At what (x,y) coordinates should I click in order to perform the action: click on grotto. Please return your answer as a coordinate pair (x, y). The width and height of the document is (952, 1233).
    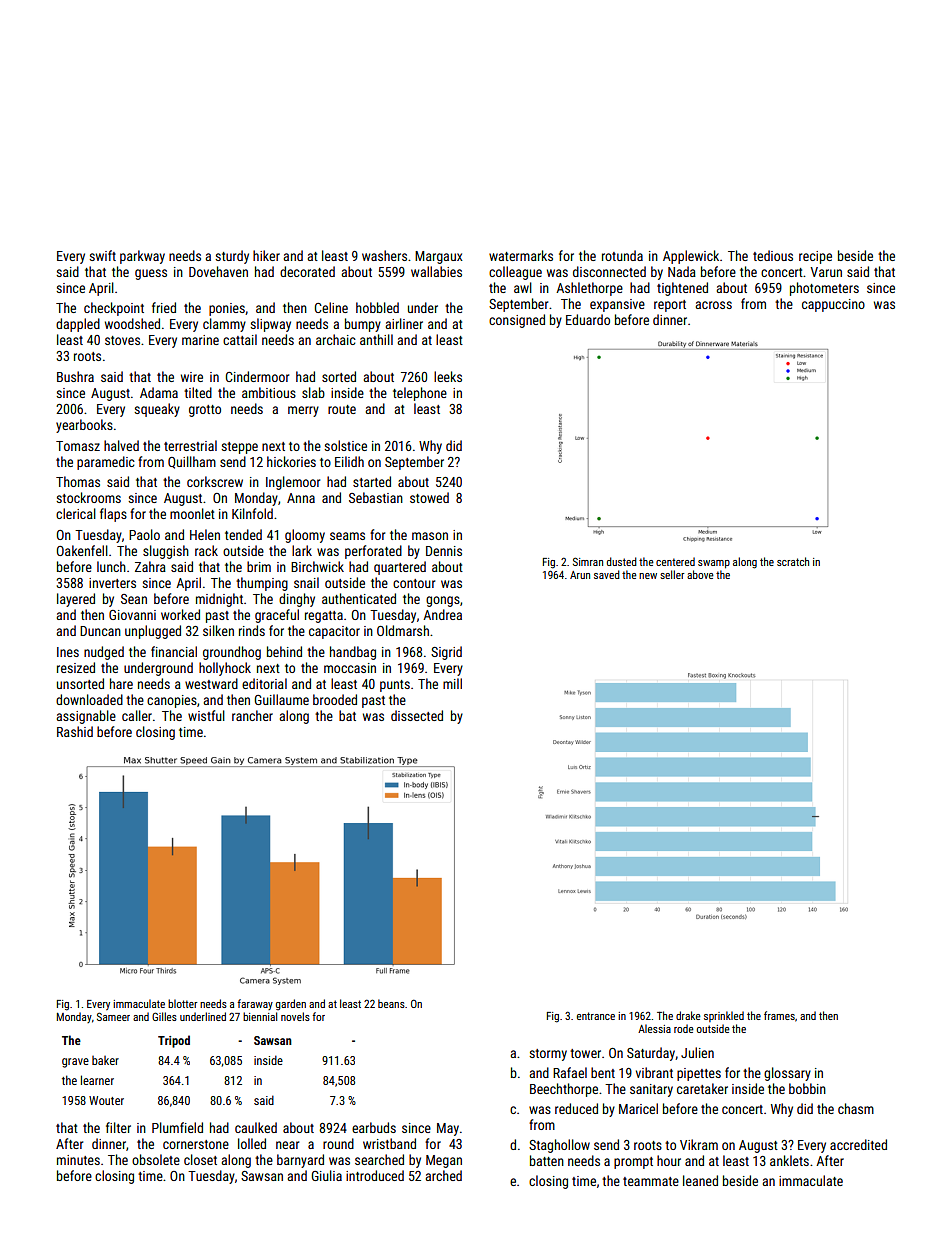
    Looking at the image, I should click on (205, 411).
